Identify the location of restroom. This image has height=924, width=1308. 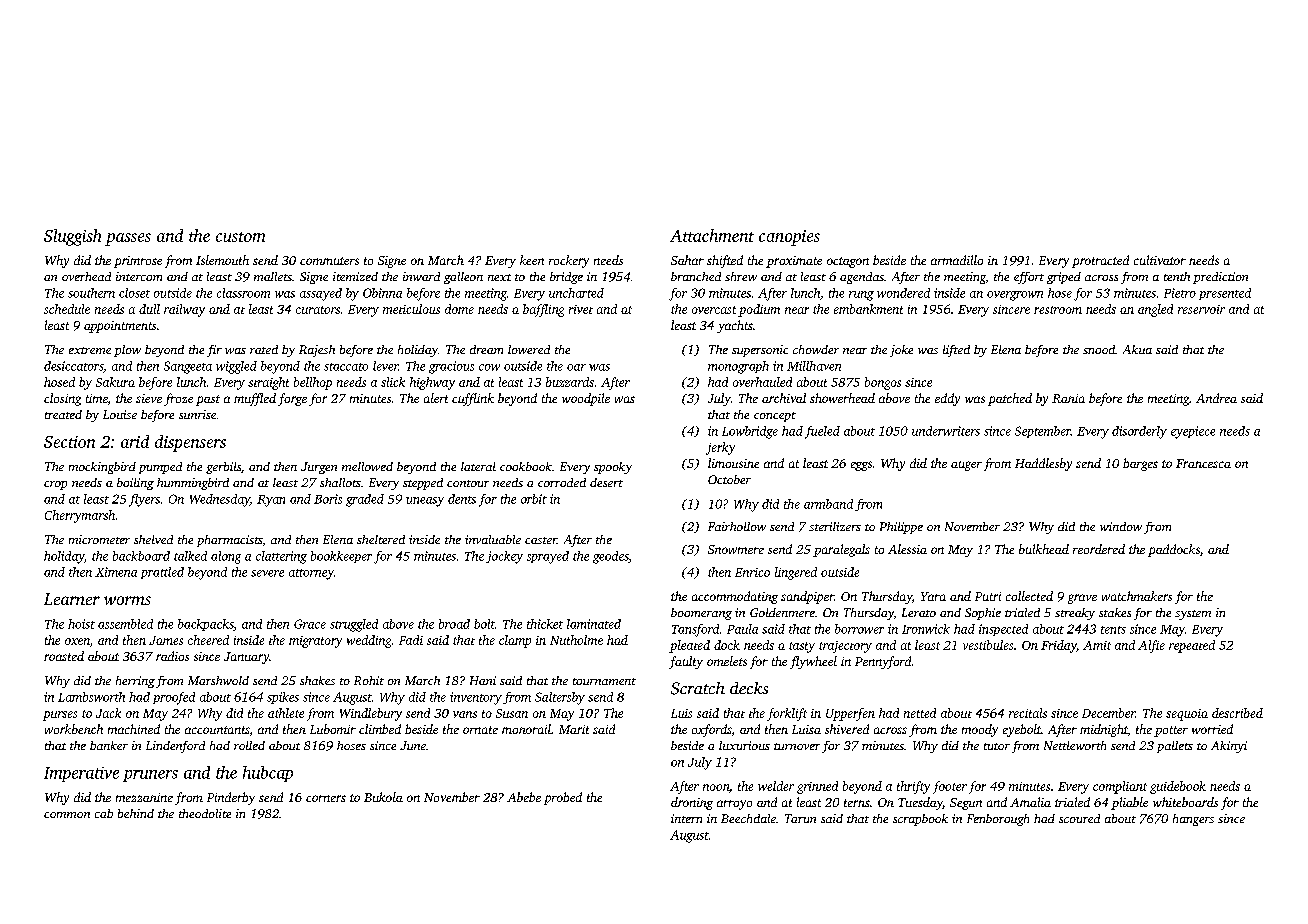
(1058, 310).
